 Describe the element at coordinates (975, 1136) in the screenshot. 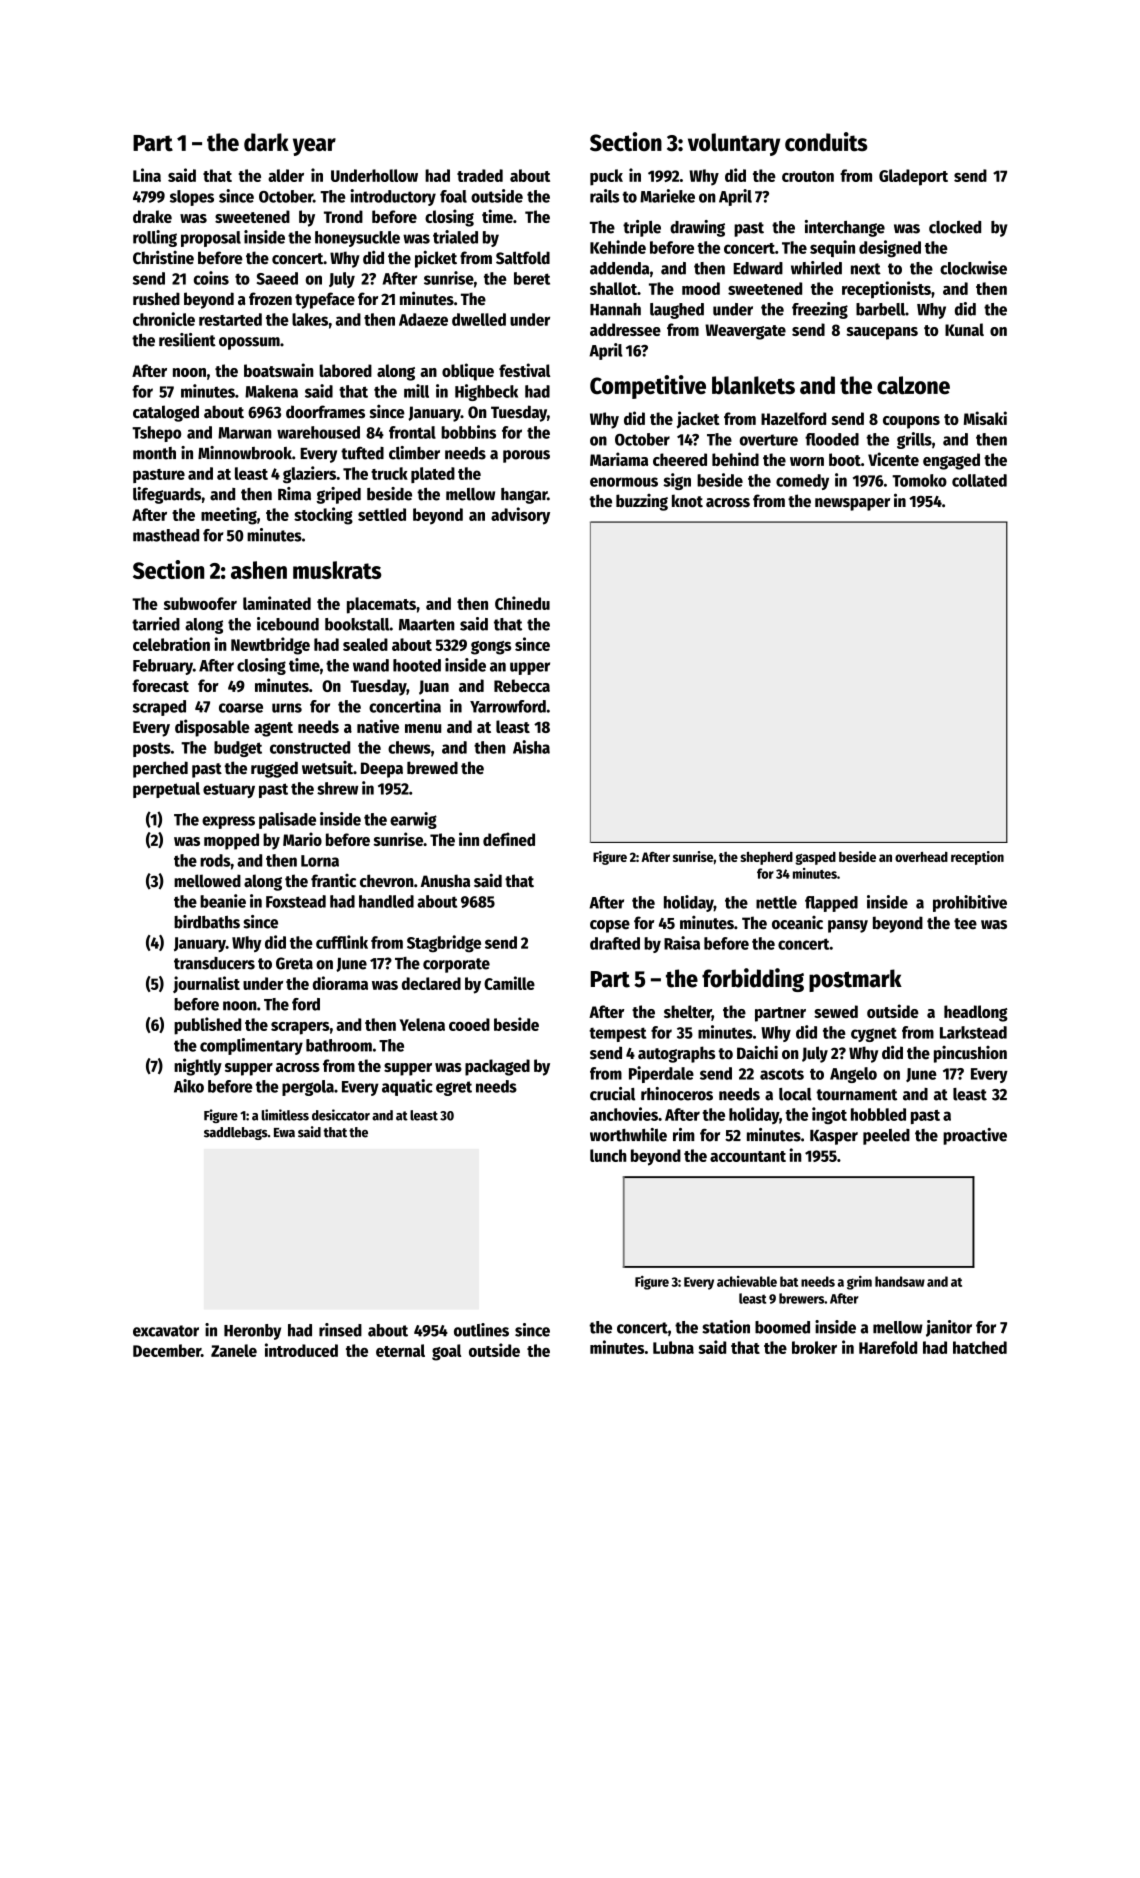

I see `proactive` at that location.
